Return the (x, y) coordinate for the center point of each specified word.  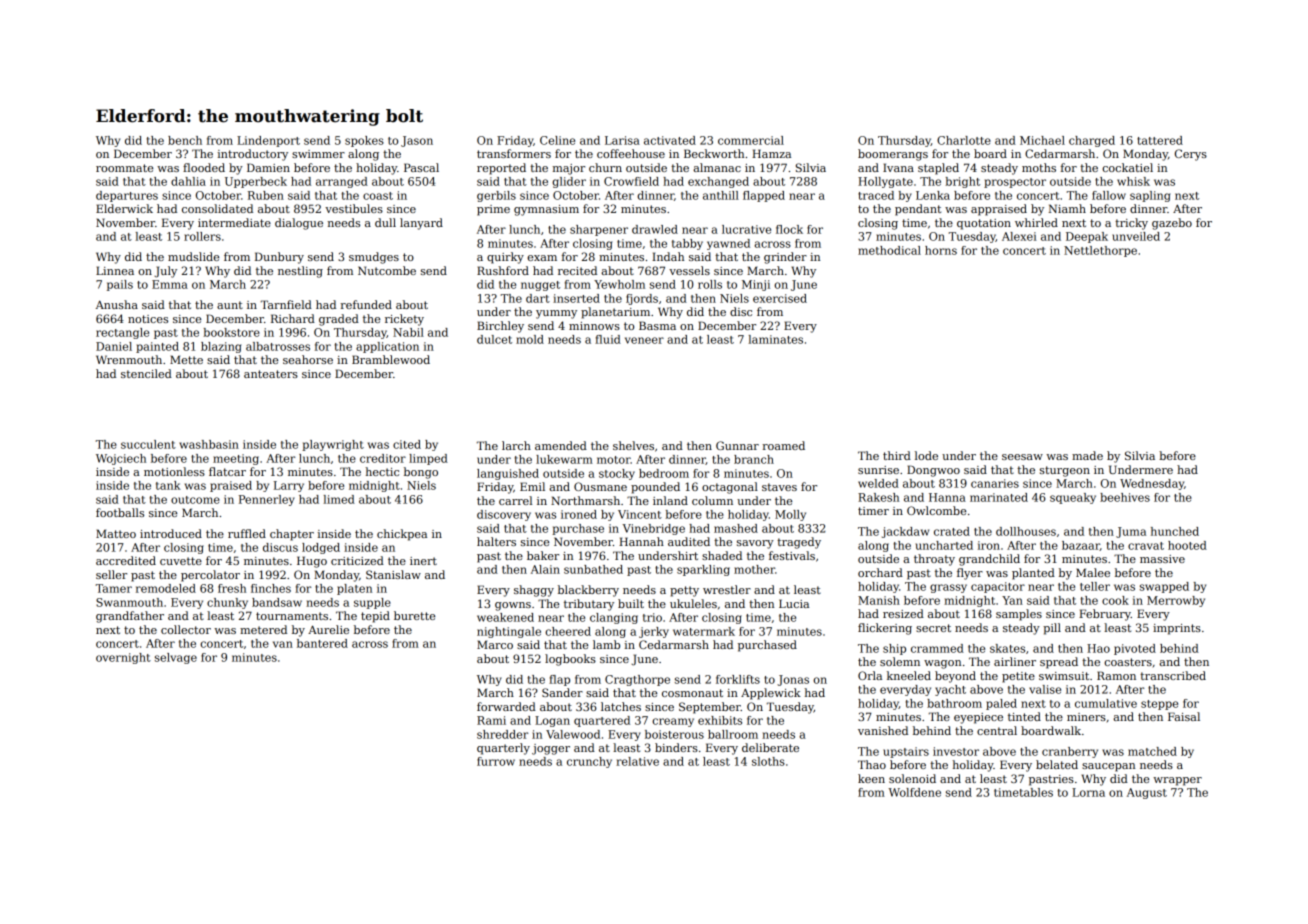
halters (496, 541)
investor (956, 751)
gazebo (1172, 224)
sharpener (599, 230)
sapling (1150, 196)
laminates (775, 339)
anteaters (271, 374)
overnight (123, 658)
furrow (496, 761)
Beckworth (714, 153)
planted (1033, 574)
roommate (124, 168)
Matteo (116, 533)
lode (926, 455)
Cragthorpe (637, 680)
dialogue (299, 224)
